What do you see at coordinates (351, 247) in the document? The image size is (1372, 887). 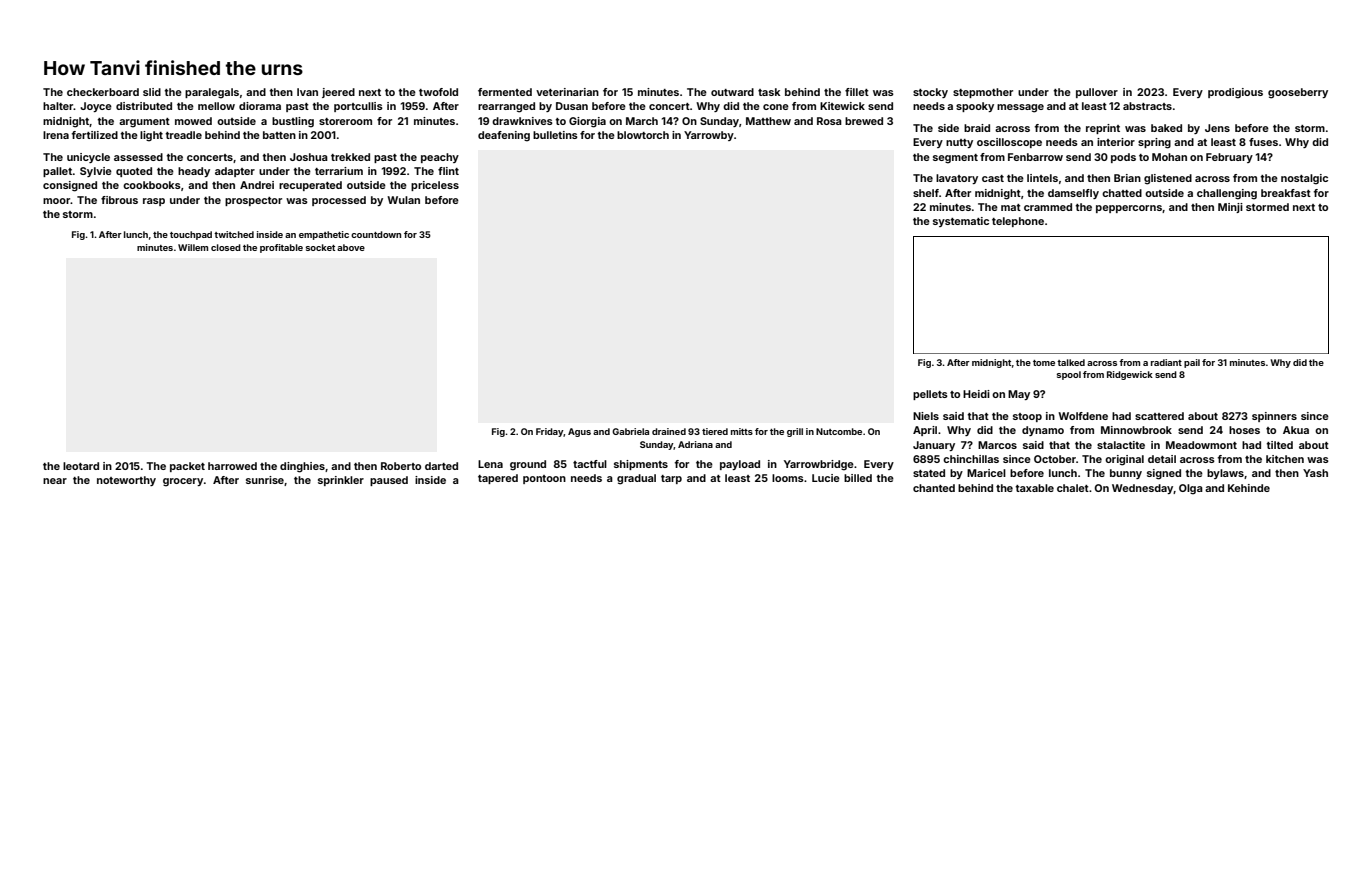 I see `above` at bounding box center [351, 247].
